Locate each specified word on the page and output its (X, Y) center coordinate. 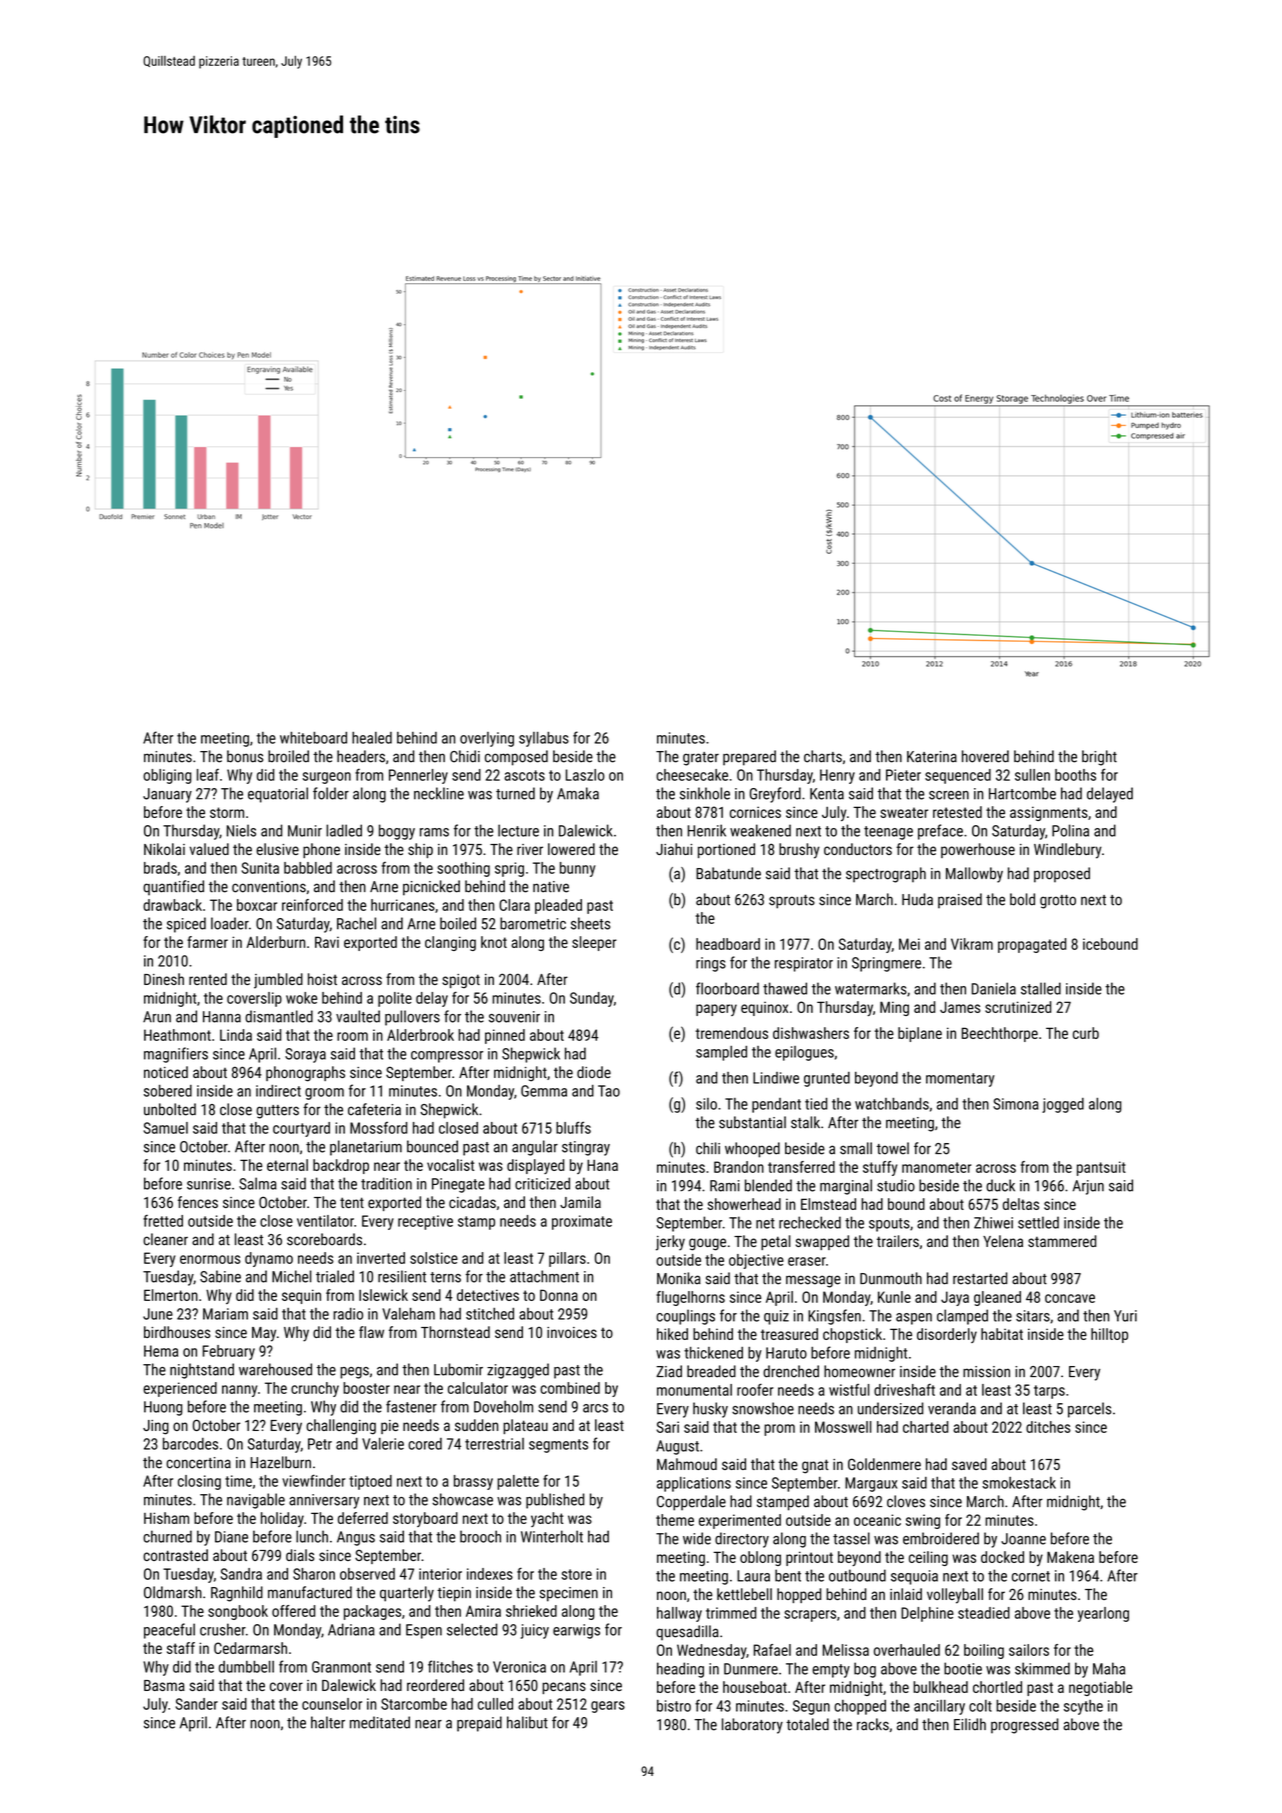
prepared (749, 758)
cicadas (472, 1202)
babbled (308, 868)
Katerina (932, 757)
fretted (163, 1221)
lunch (312, 1536)
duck (1000, 1185)
